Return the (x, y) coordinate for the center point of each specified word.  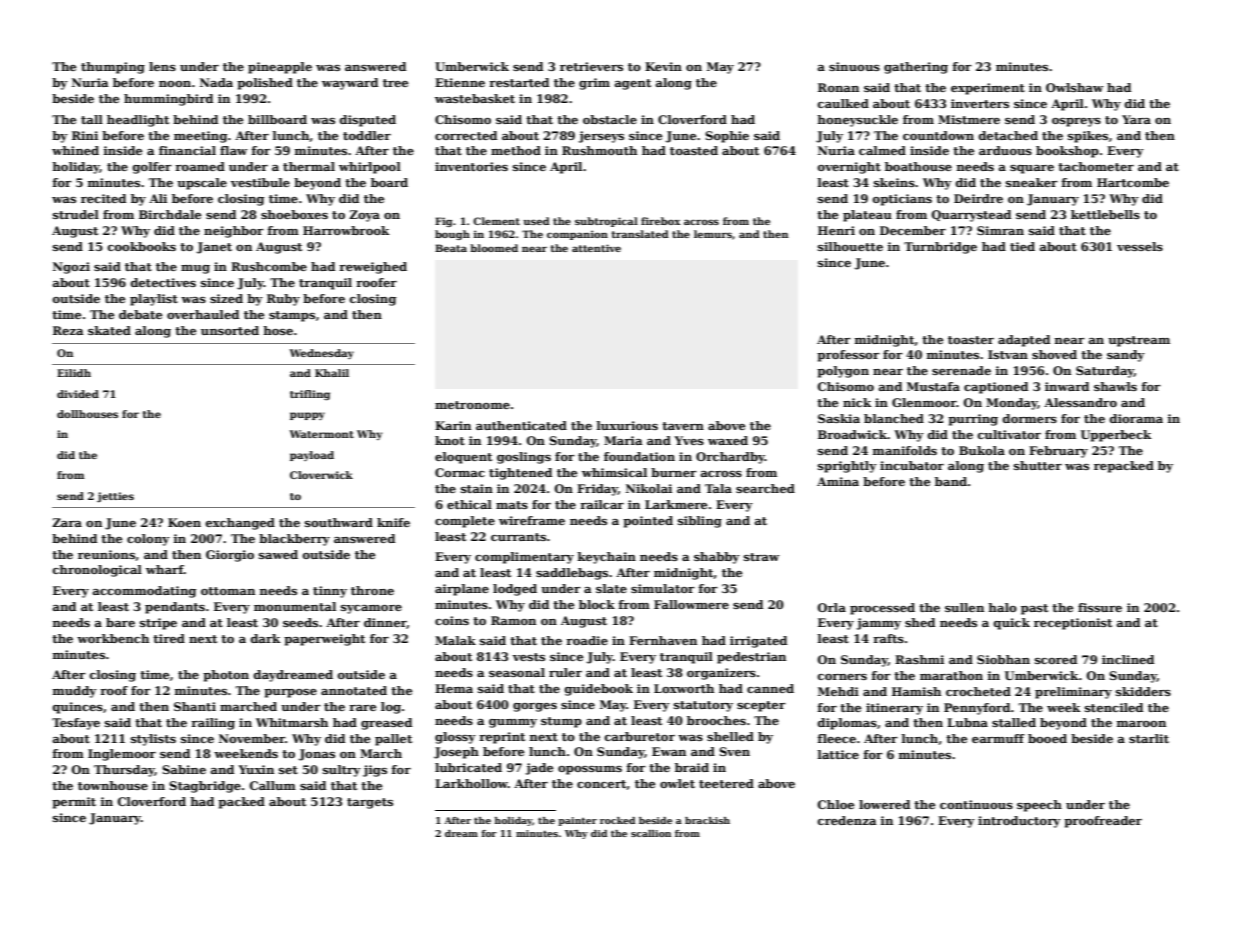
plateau (867, 216)
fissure (1100, 607)
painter (577, 821)
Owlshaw (1075, 87)
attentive (596, 248)
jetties (115, 497)
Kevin (663, 66)
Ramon (513, 620)
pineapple (280, 68)
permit (74, 803)
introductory (1019, 822)
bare (120, 622)
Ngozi (71, 268)
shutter (1038, 465)
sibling (700, 522)
